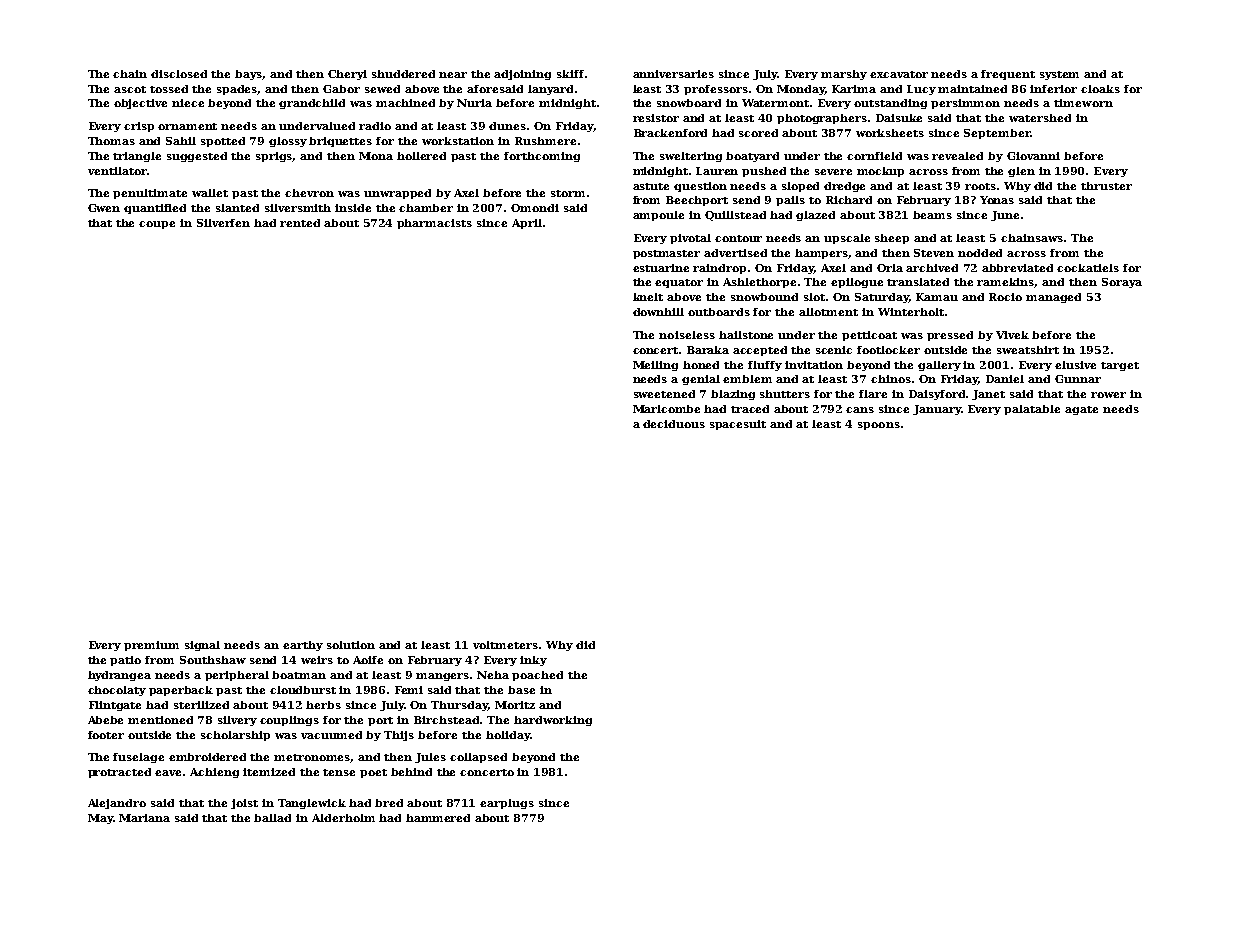 The height and width of the screenshot is (952, 1233). I want to click on cornfield, so click(874, 156).
